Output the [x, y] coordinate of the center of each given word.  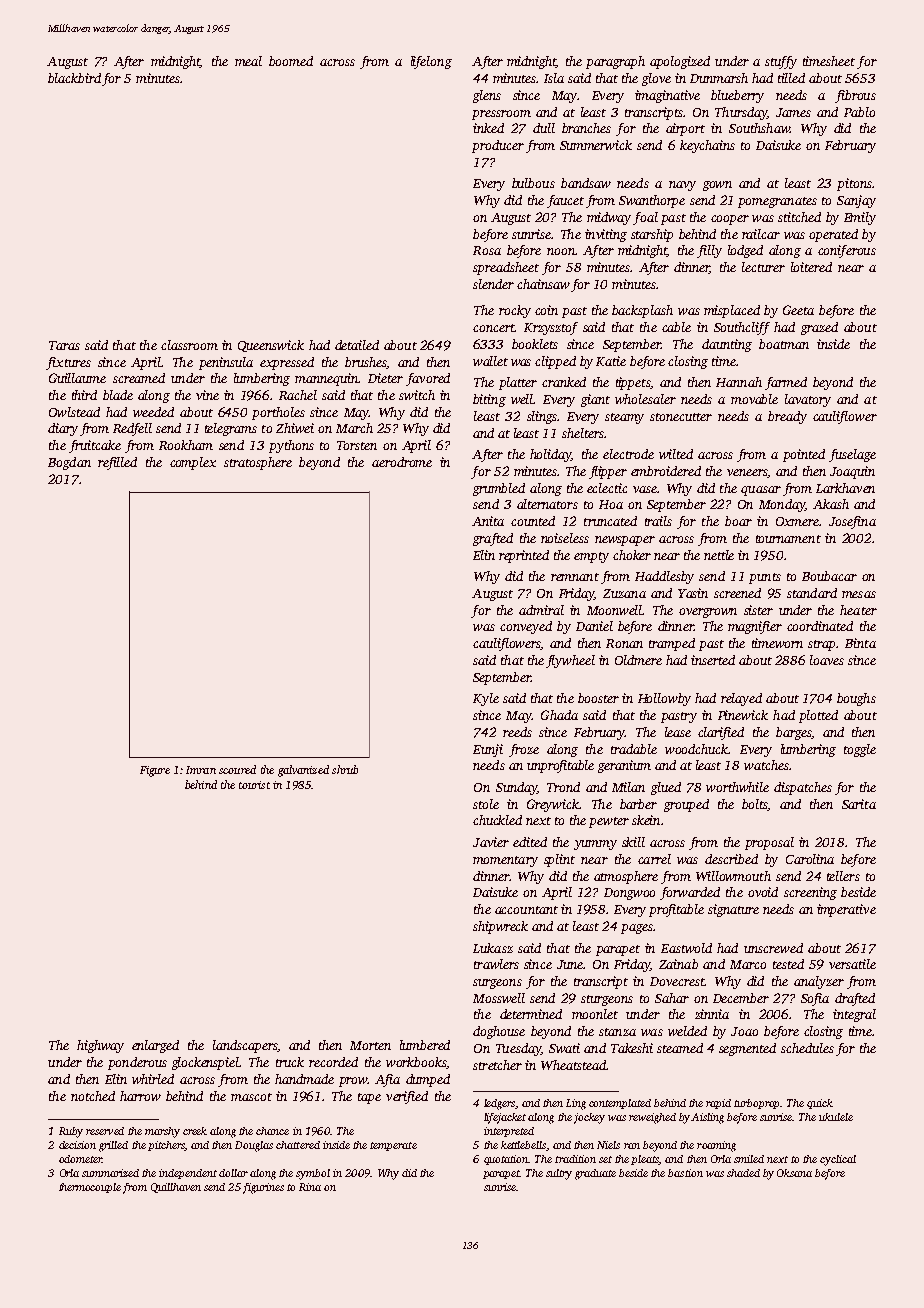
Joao [744, 1031]
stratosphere [258, 463]
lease [678, 732]
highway [100, 1046]
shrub [345, 769]
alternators [547, 504]
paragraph [615, 62]
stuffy [781, 62]
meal [248, 61]
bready [787, 417]
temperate [393, 1146]
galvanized [303, 771]
